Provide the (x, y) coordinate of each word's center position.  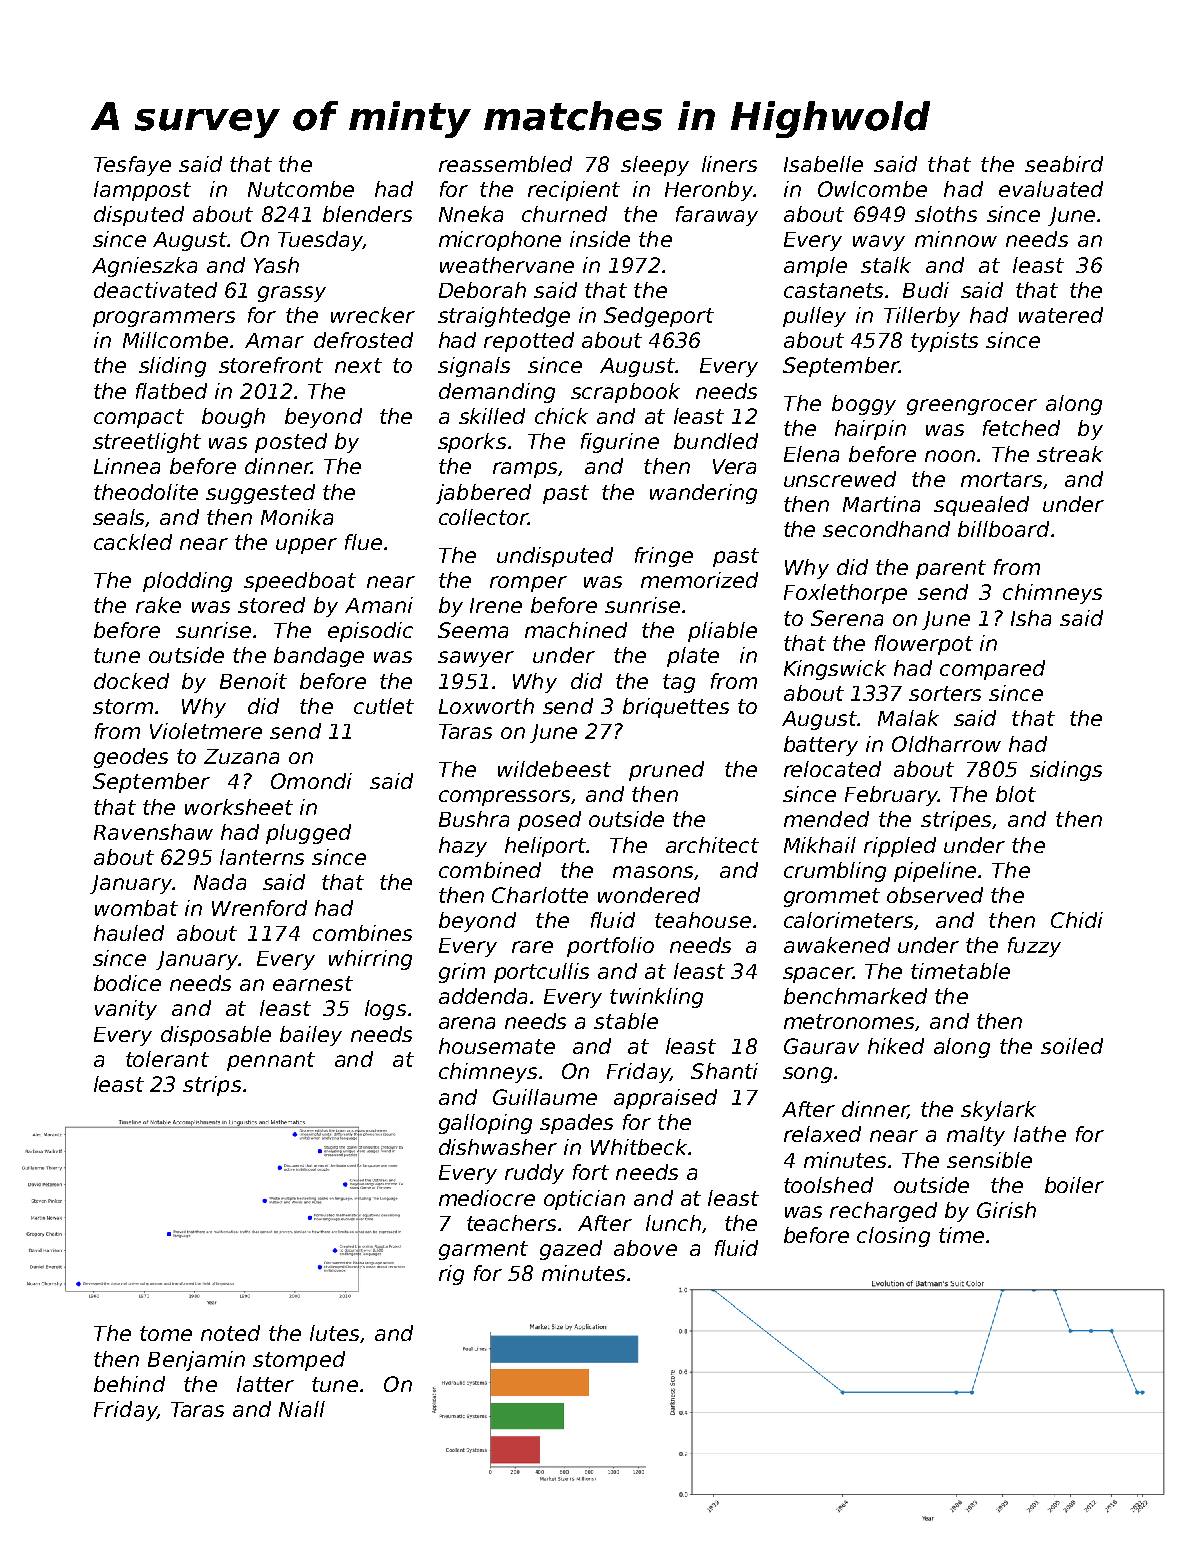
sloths (946, 214)
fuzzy (1034, 947)
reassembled (505, 164)
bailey (311, 1036)
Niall (302, 1409)
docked (131, 681)
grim (462, 973)
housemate (497, 1046)
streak (1070, 454)
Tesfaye (132, 166)
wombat (136, 908)
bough (233, 418)
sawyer (476, 659)
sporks (472, 443)
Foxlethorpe (845, 594)
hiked (896, 1046)
